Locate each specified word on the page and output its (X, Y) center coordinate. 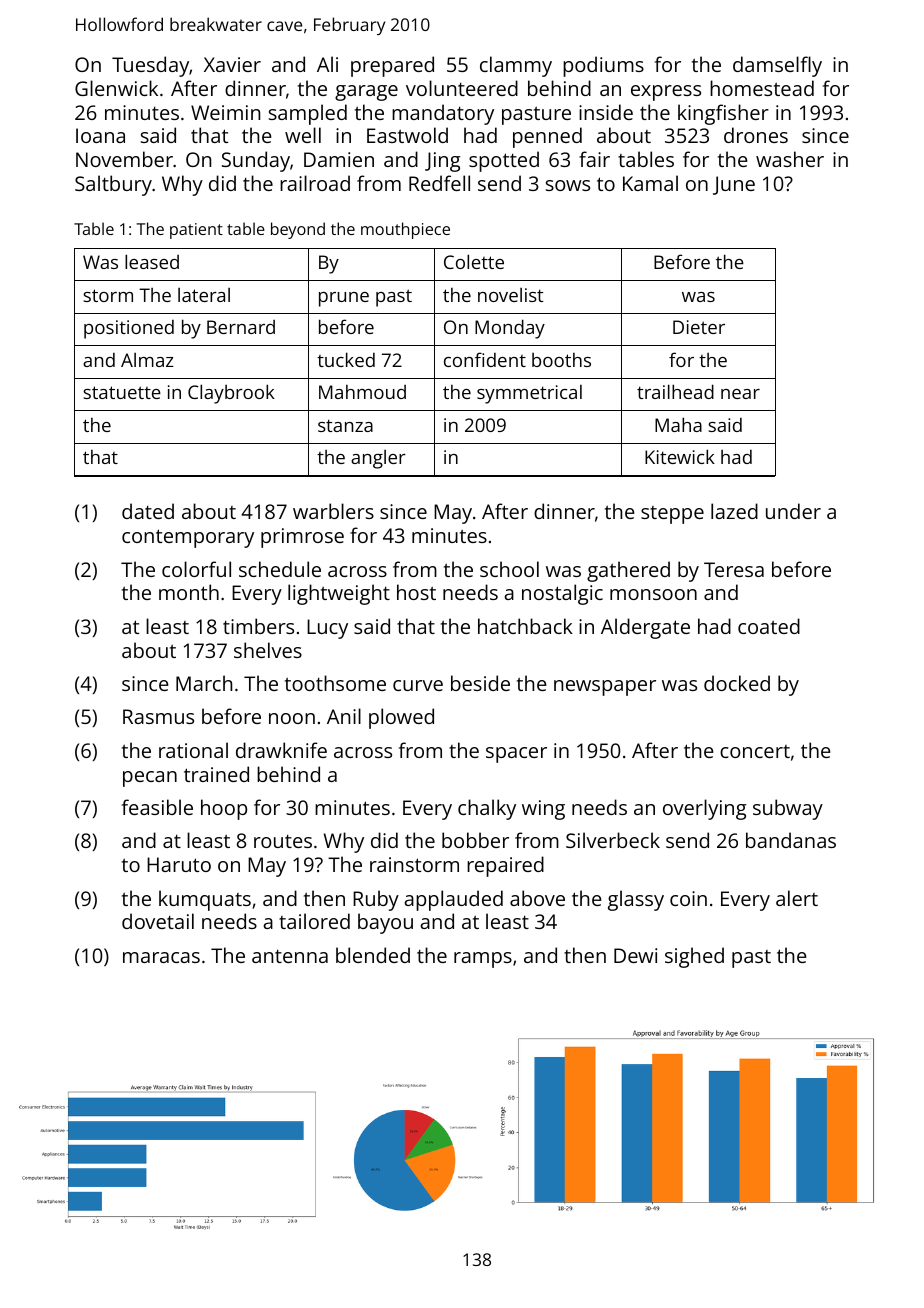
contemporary (188, 538)
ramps (483, 960)
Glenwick (116, 88)
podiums (603, 66)
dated (148, 511)
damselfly (777, 66)
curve (418, 685)
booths (561, 360)
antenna (290, 956)
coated (769, 626)
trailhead (675, 391)
